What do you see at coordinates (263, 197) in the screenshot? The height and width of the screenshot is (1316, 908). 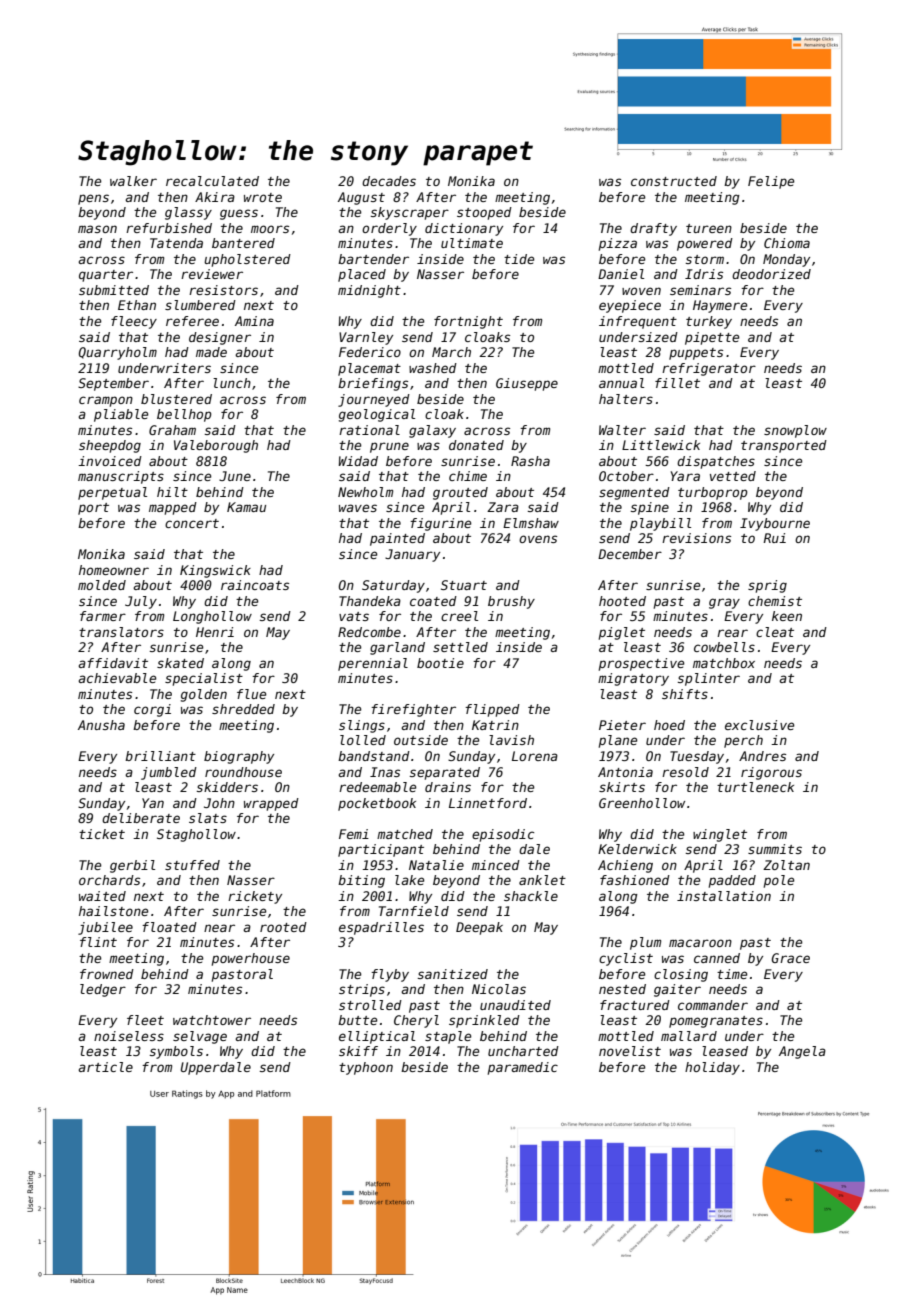 I see `wrote` at bounding box center [263, 197].
